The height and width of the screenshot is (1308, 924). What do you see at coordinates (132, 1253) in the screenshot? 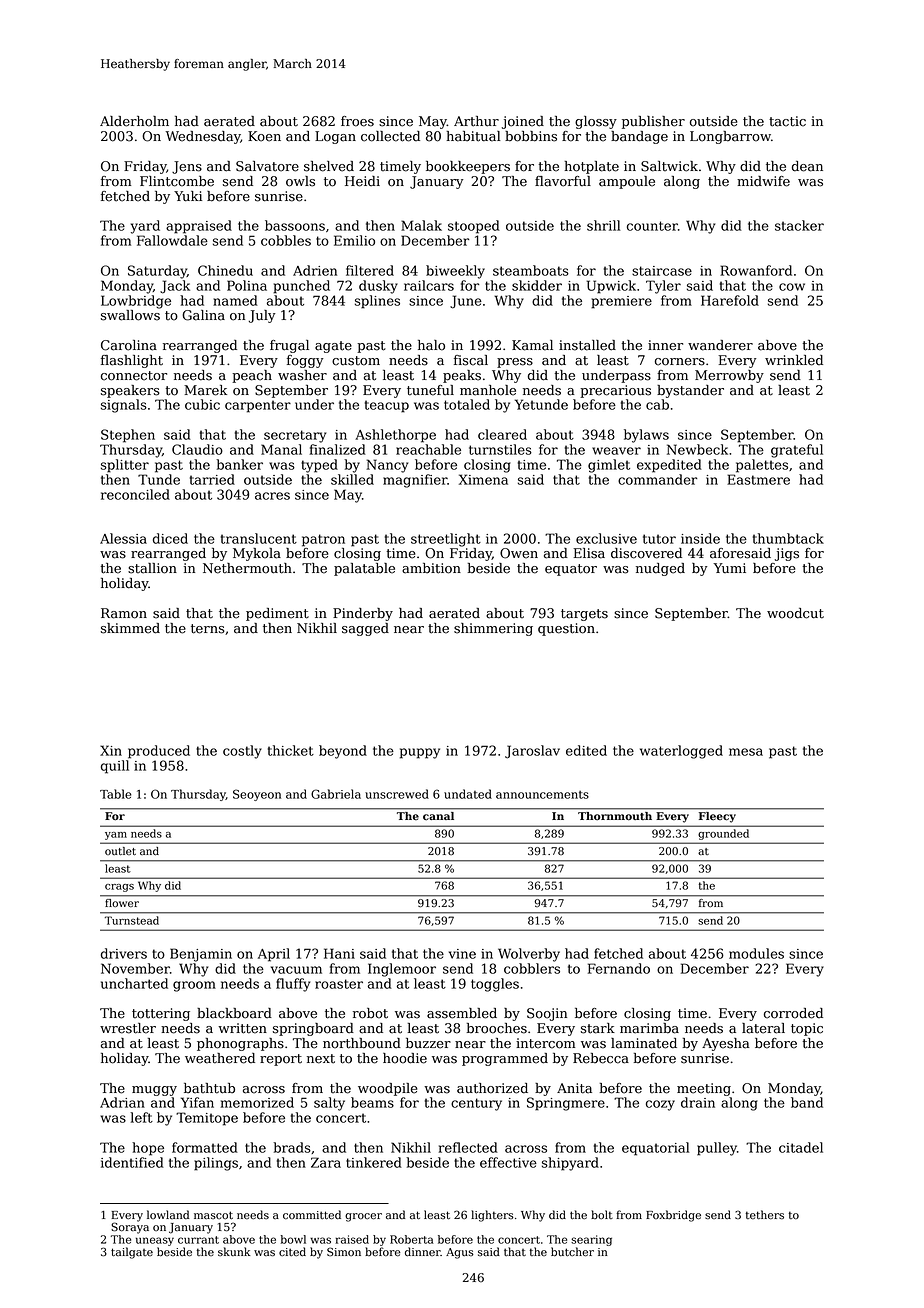
I see `tailgate` at bounding box center [132, 1253].
